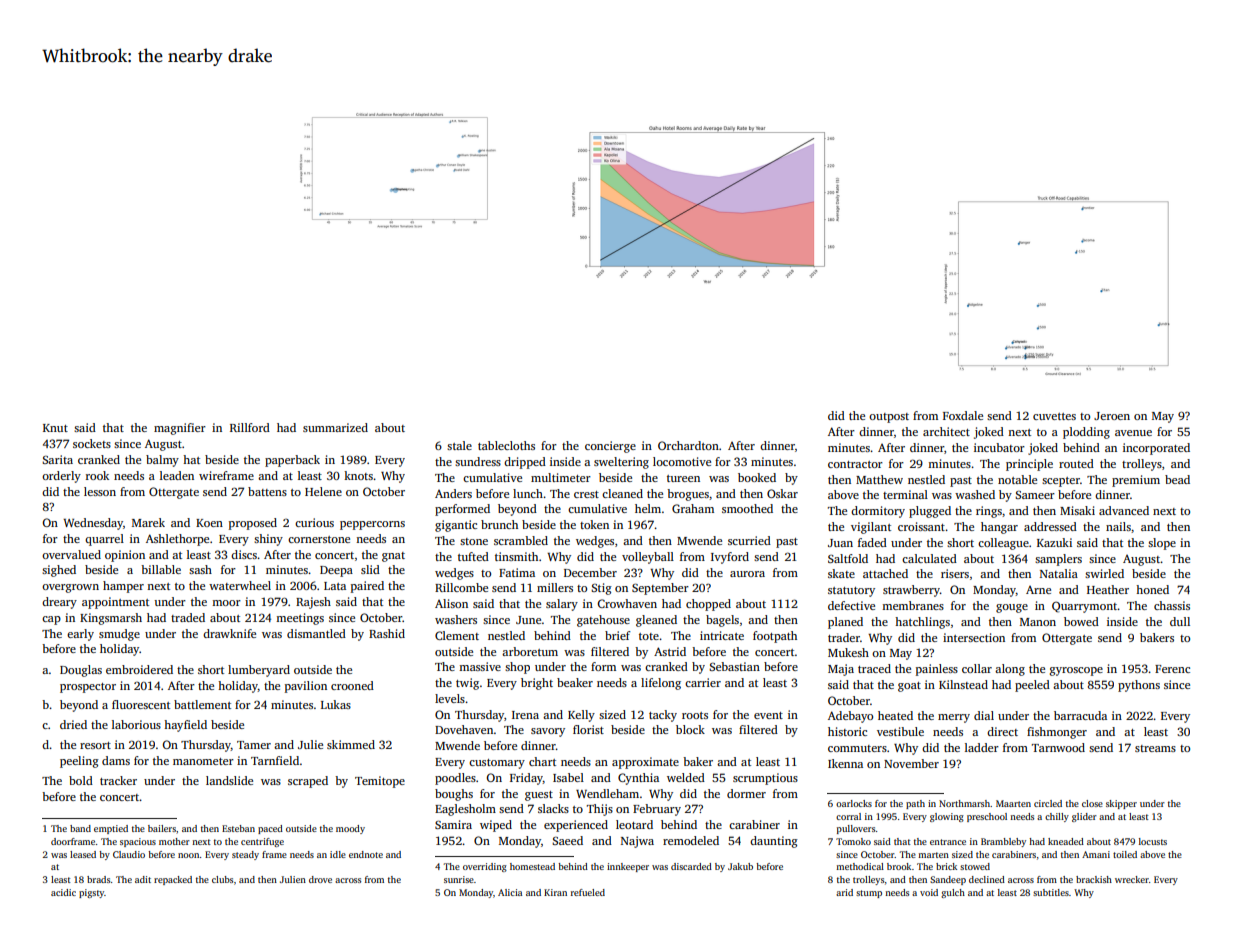  What do you see at coordinates (162, 461) in the screenshot?
I see `balmy` at bounding box center [162, 461].
